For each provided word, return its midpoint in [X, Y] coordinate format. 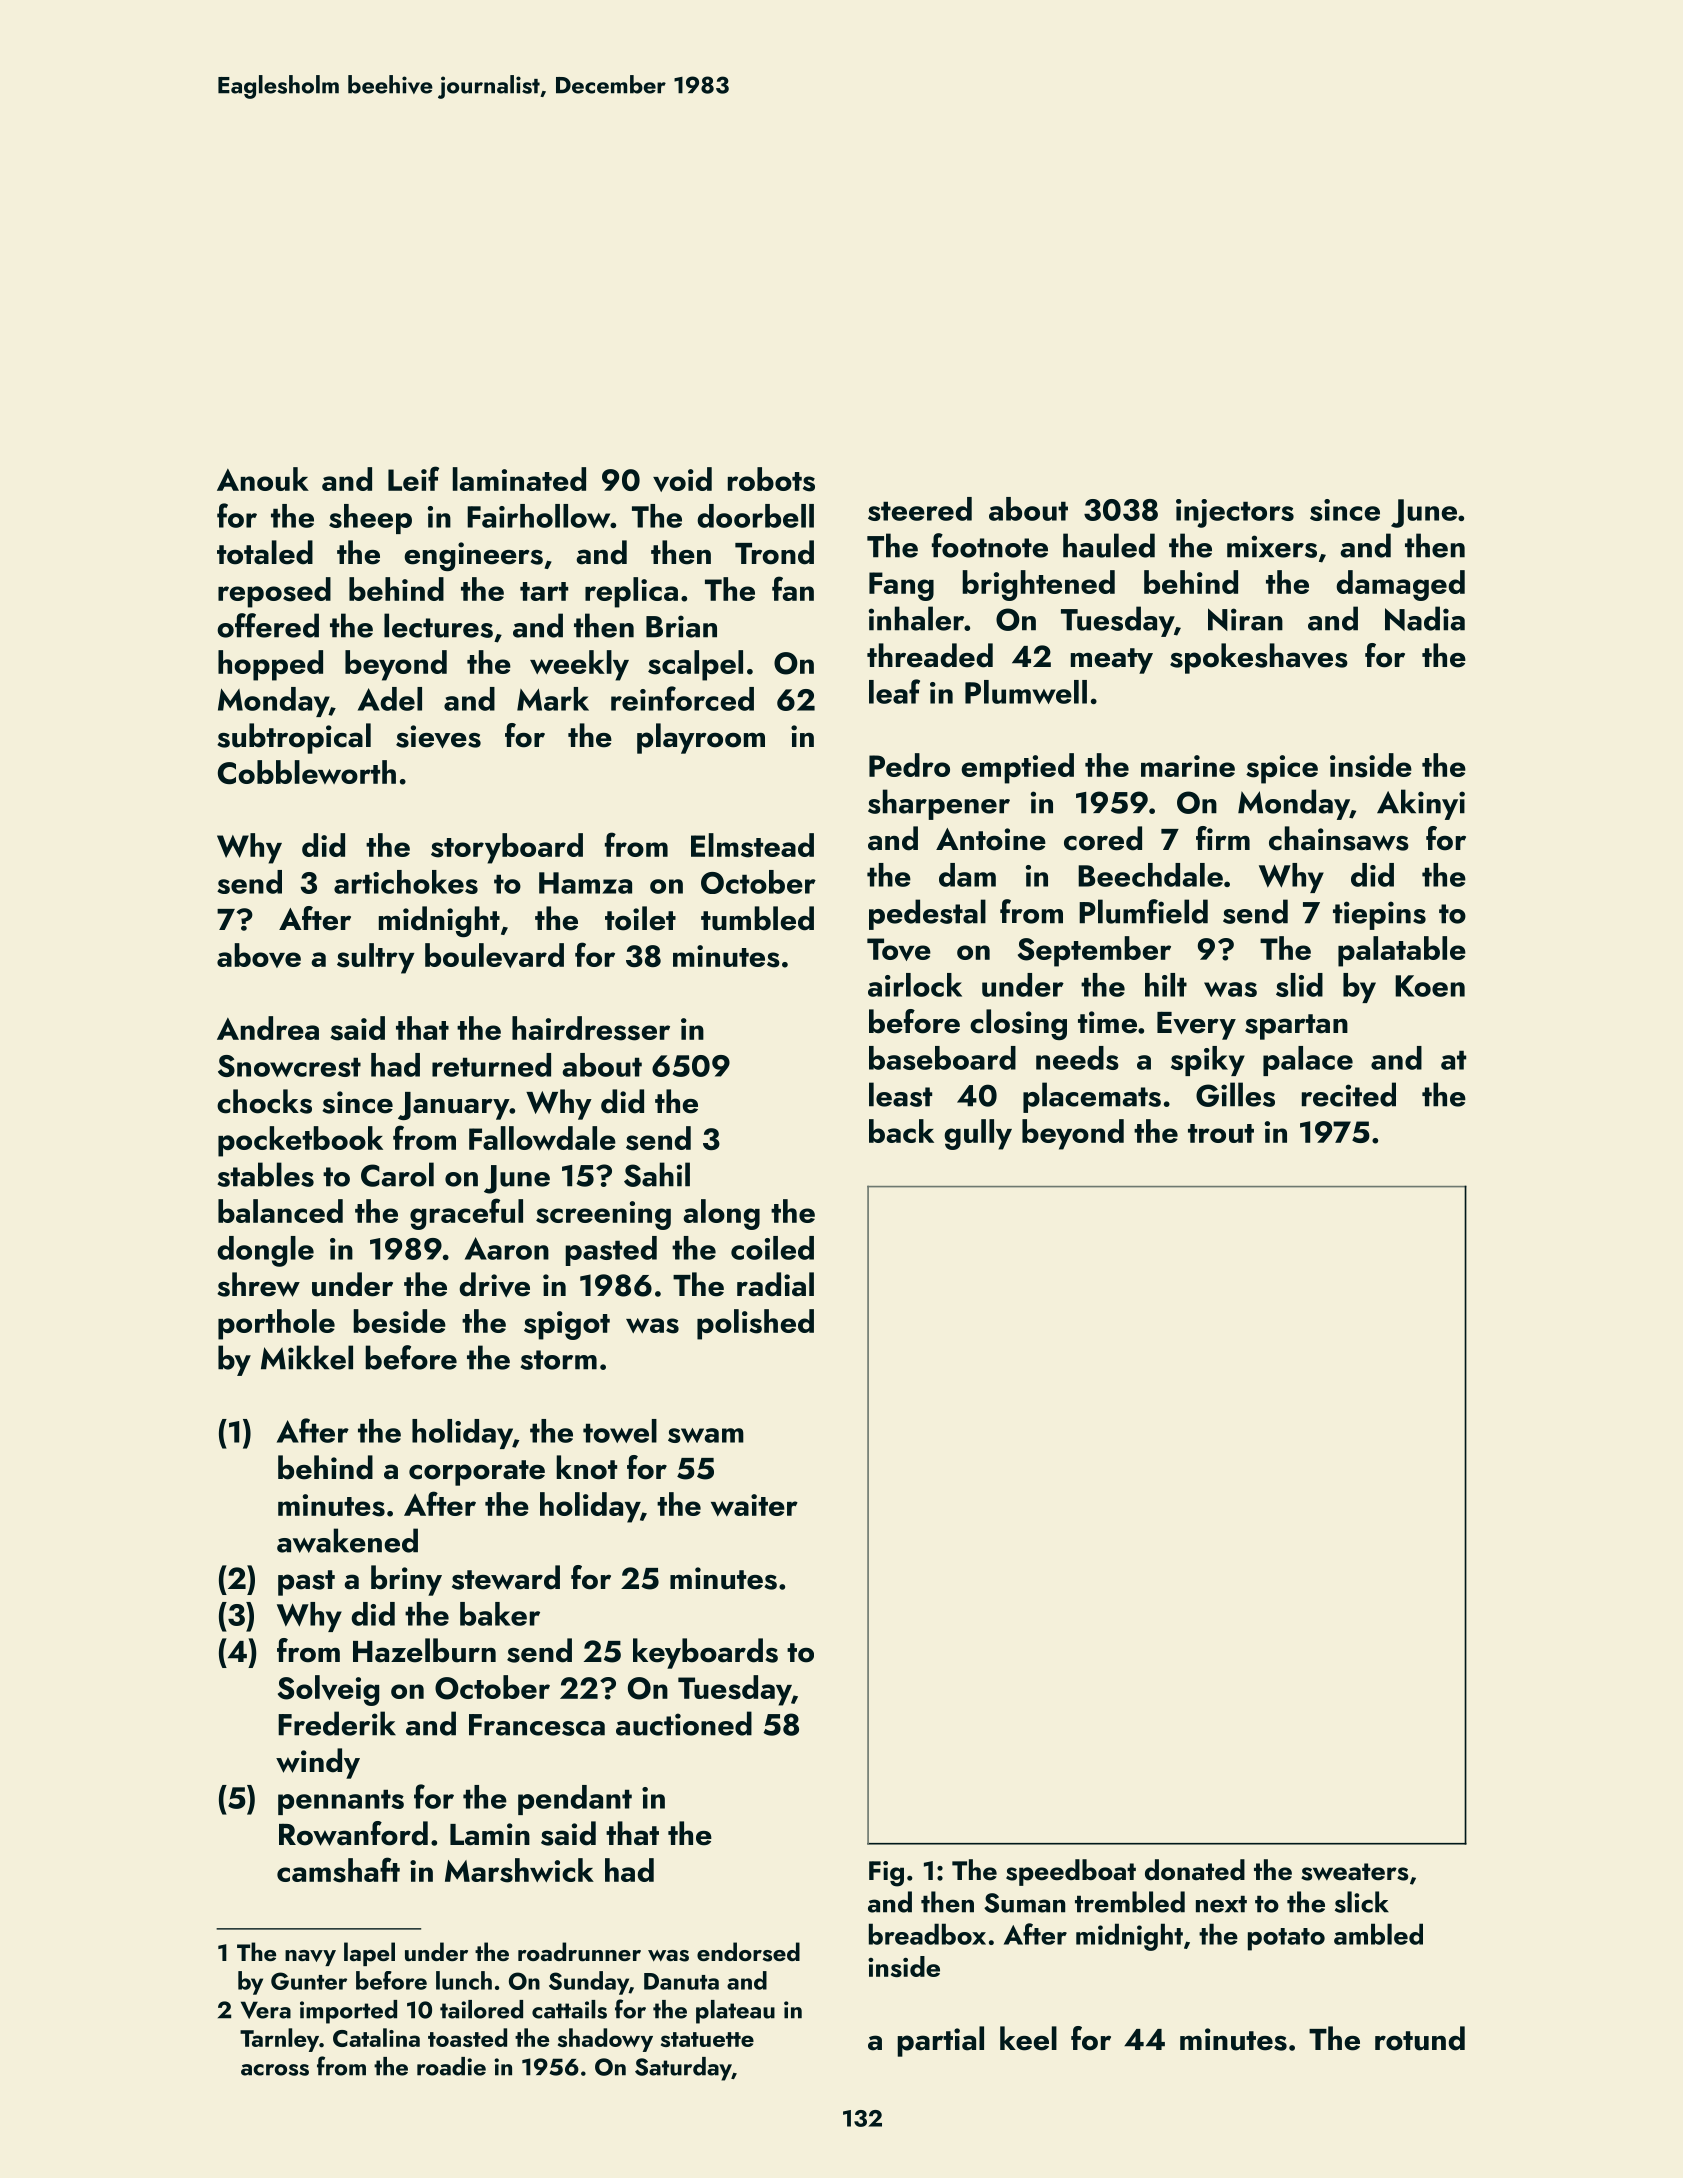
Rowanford [353, 1833]
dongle [265, 1251]
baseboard [942, 1058]
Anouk [263, 479]
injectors [1235, 513]
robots [771, 479]
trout [1221, 1133]
